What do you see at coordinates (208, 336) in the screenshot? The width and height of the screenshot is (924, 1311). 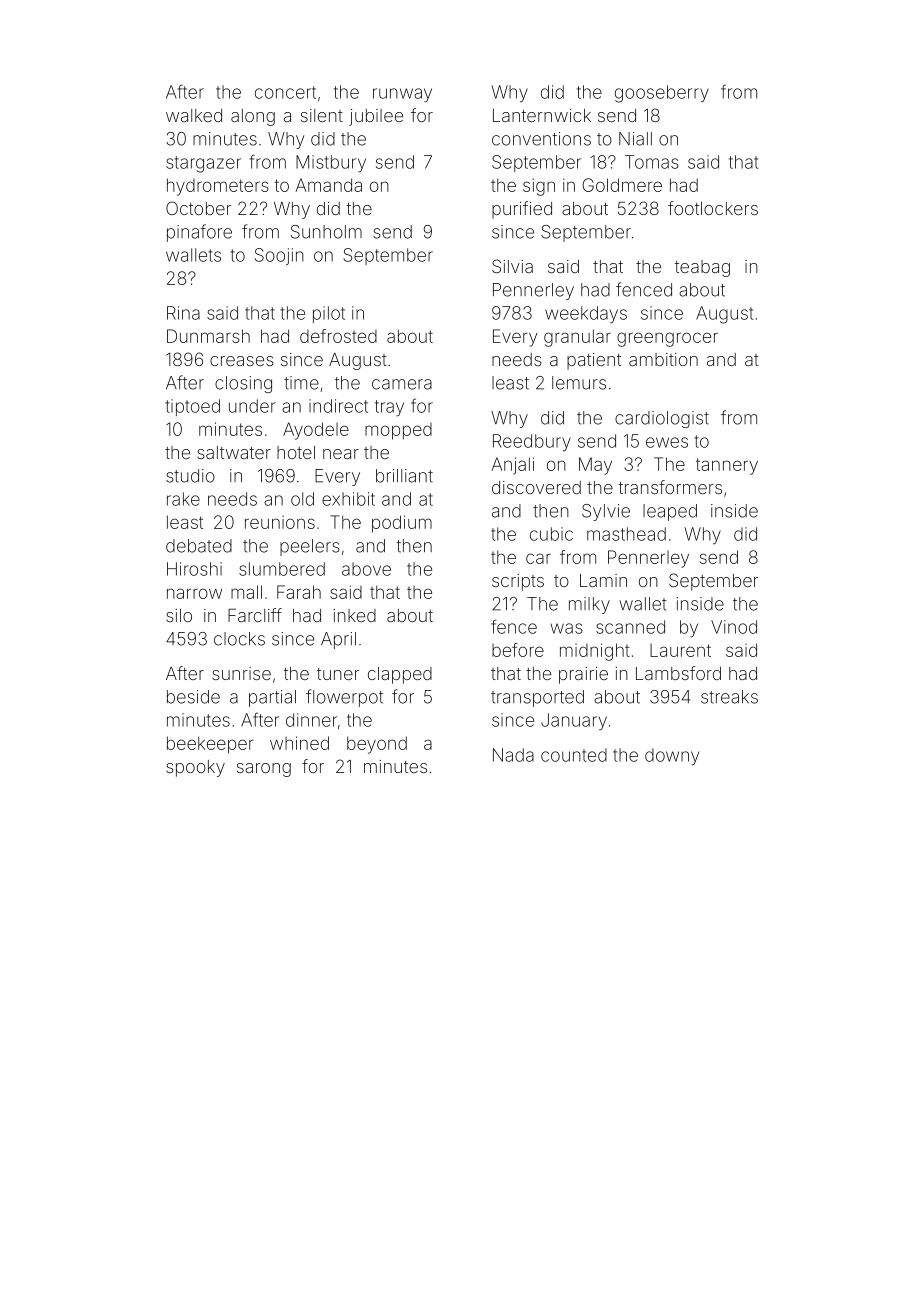 I see `Dunmarsh` at bounding box center [208, 336].
